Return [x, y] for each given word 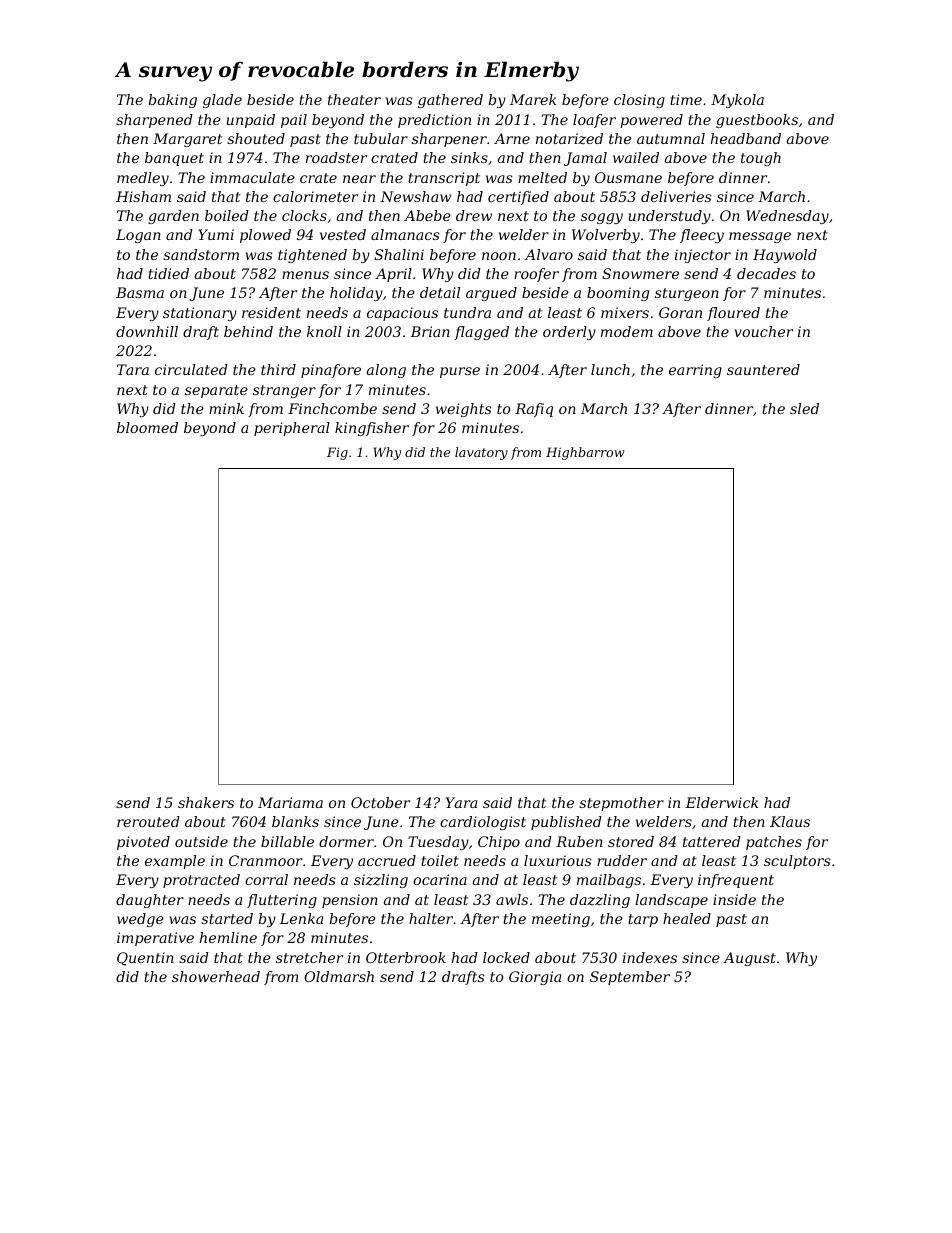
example [175, 862]
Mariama [290, 802]
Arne [512, 138]
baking [172, 101]
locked [506, 957]
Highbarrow [585, 453]
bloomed [147, 427]
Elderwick [721, 802]
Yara [461, 802]
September [630, 978]
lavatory [481, 453]
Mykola [737, 101]
